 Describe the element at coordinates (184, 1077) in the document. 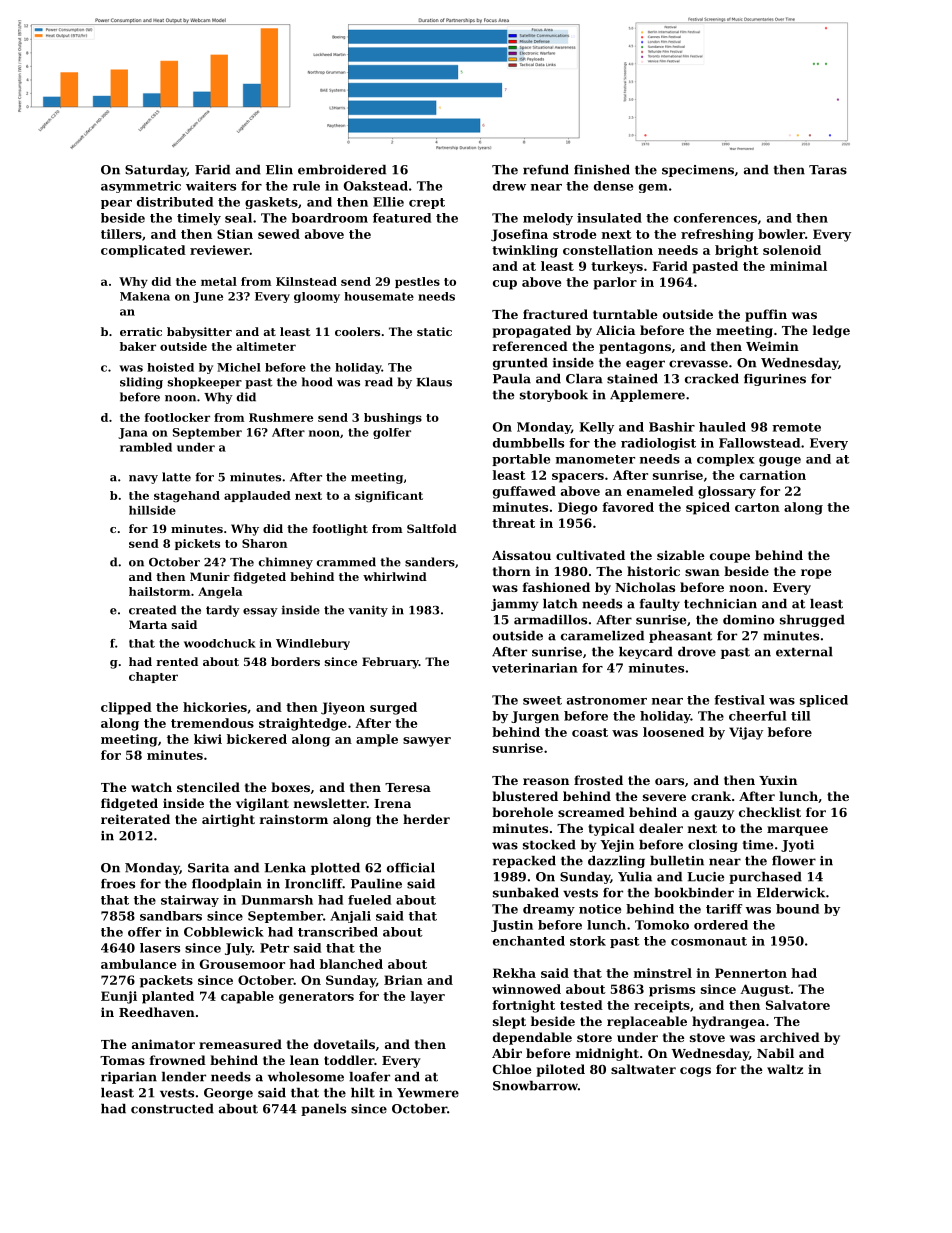

I see `lender` at that location.
